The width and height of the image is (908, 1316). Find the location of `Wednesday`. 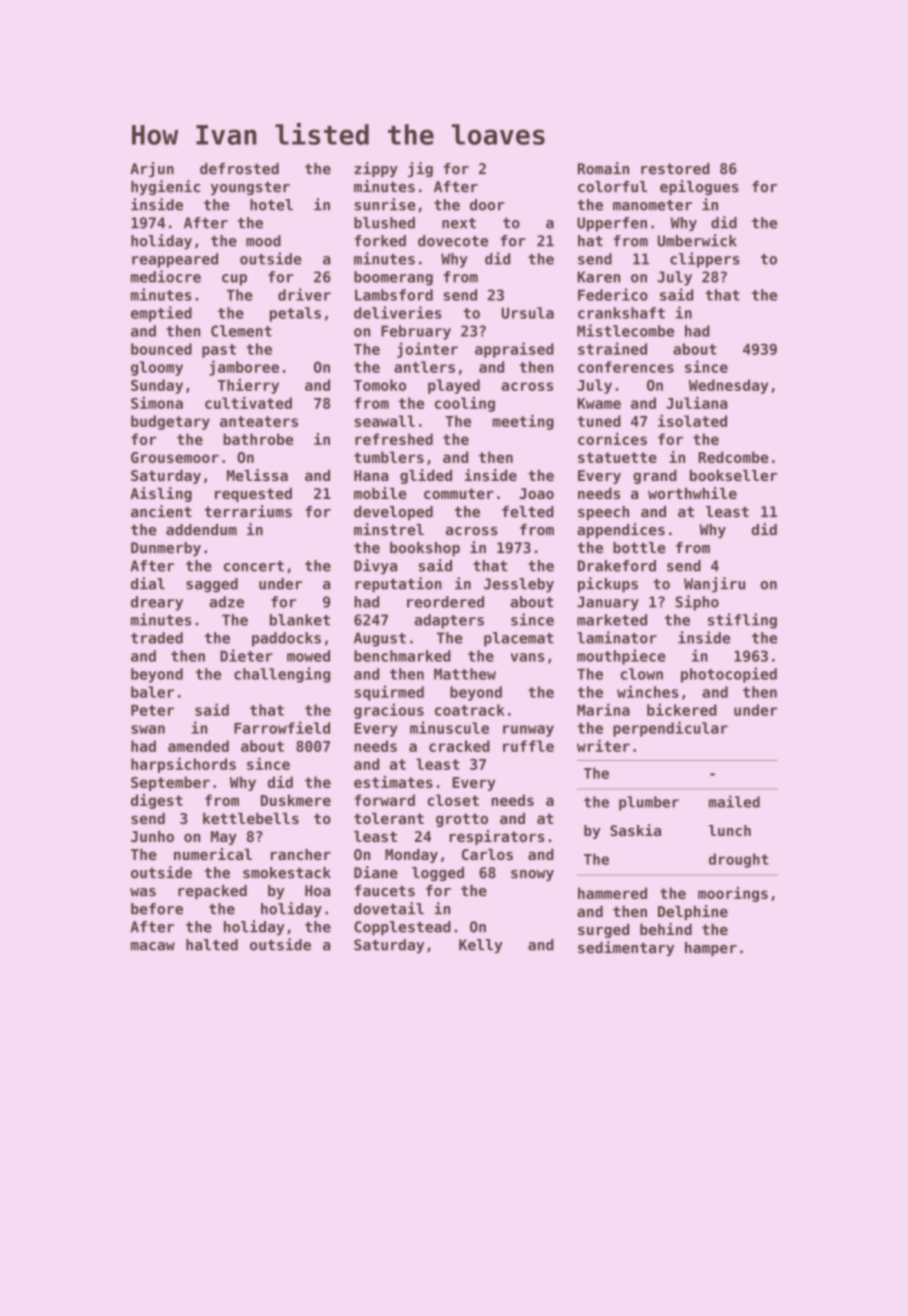

Wednesday is located at coordinates (728, 386).
